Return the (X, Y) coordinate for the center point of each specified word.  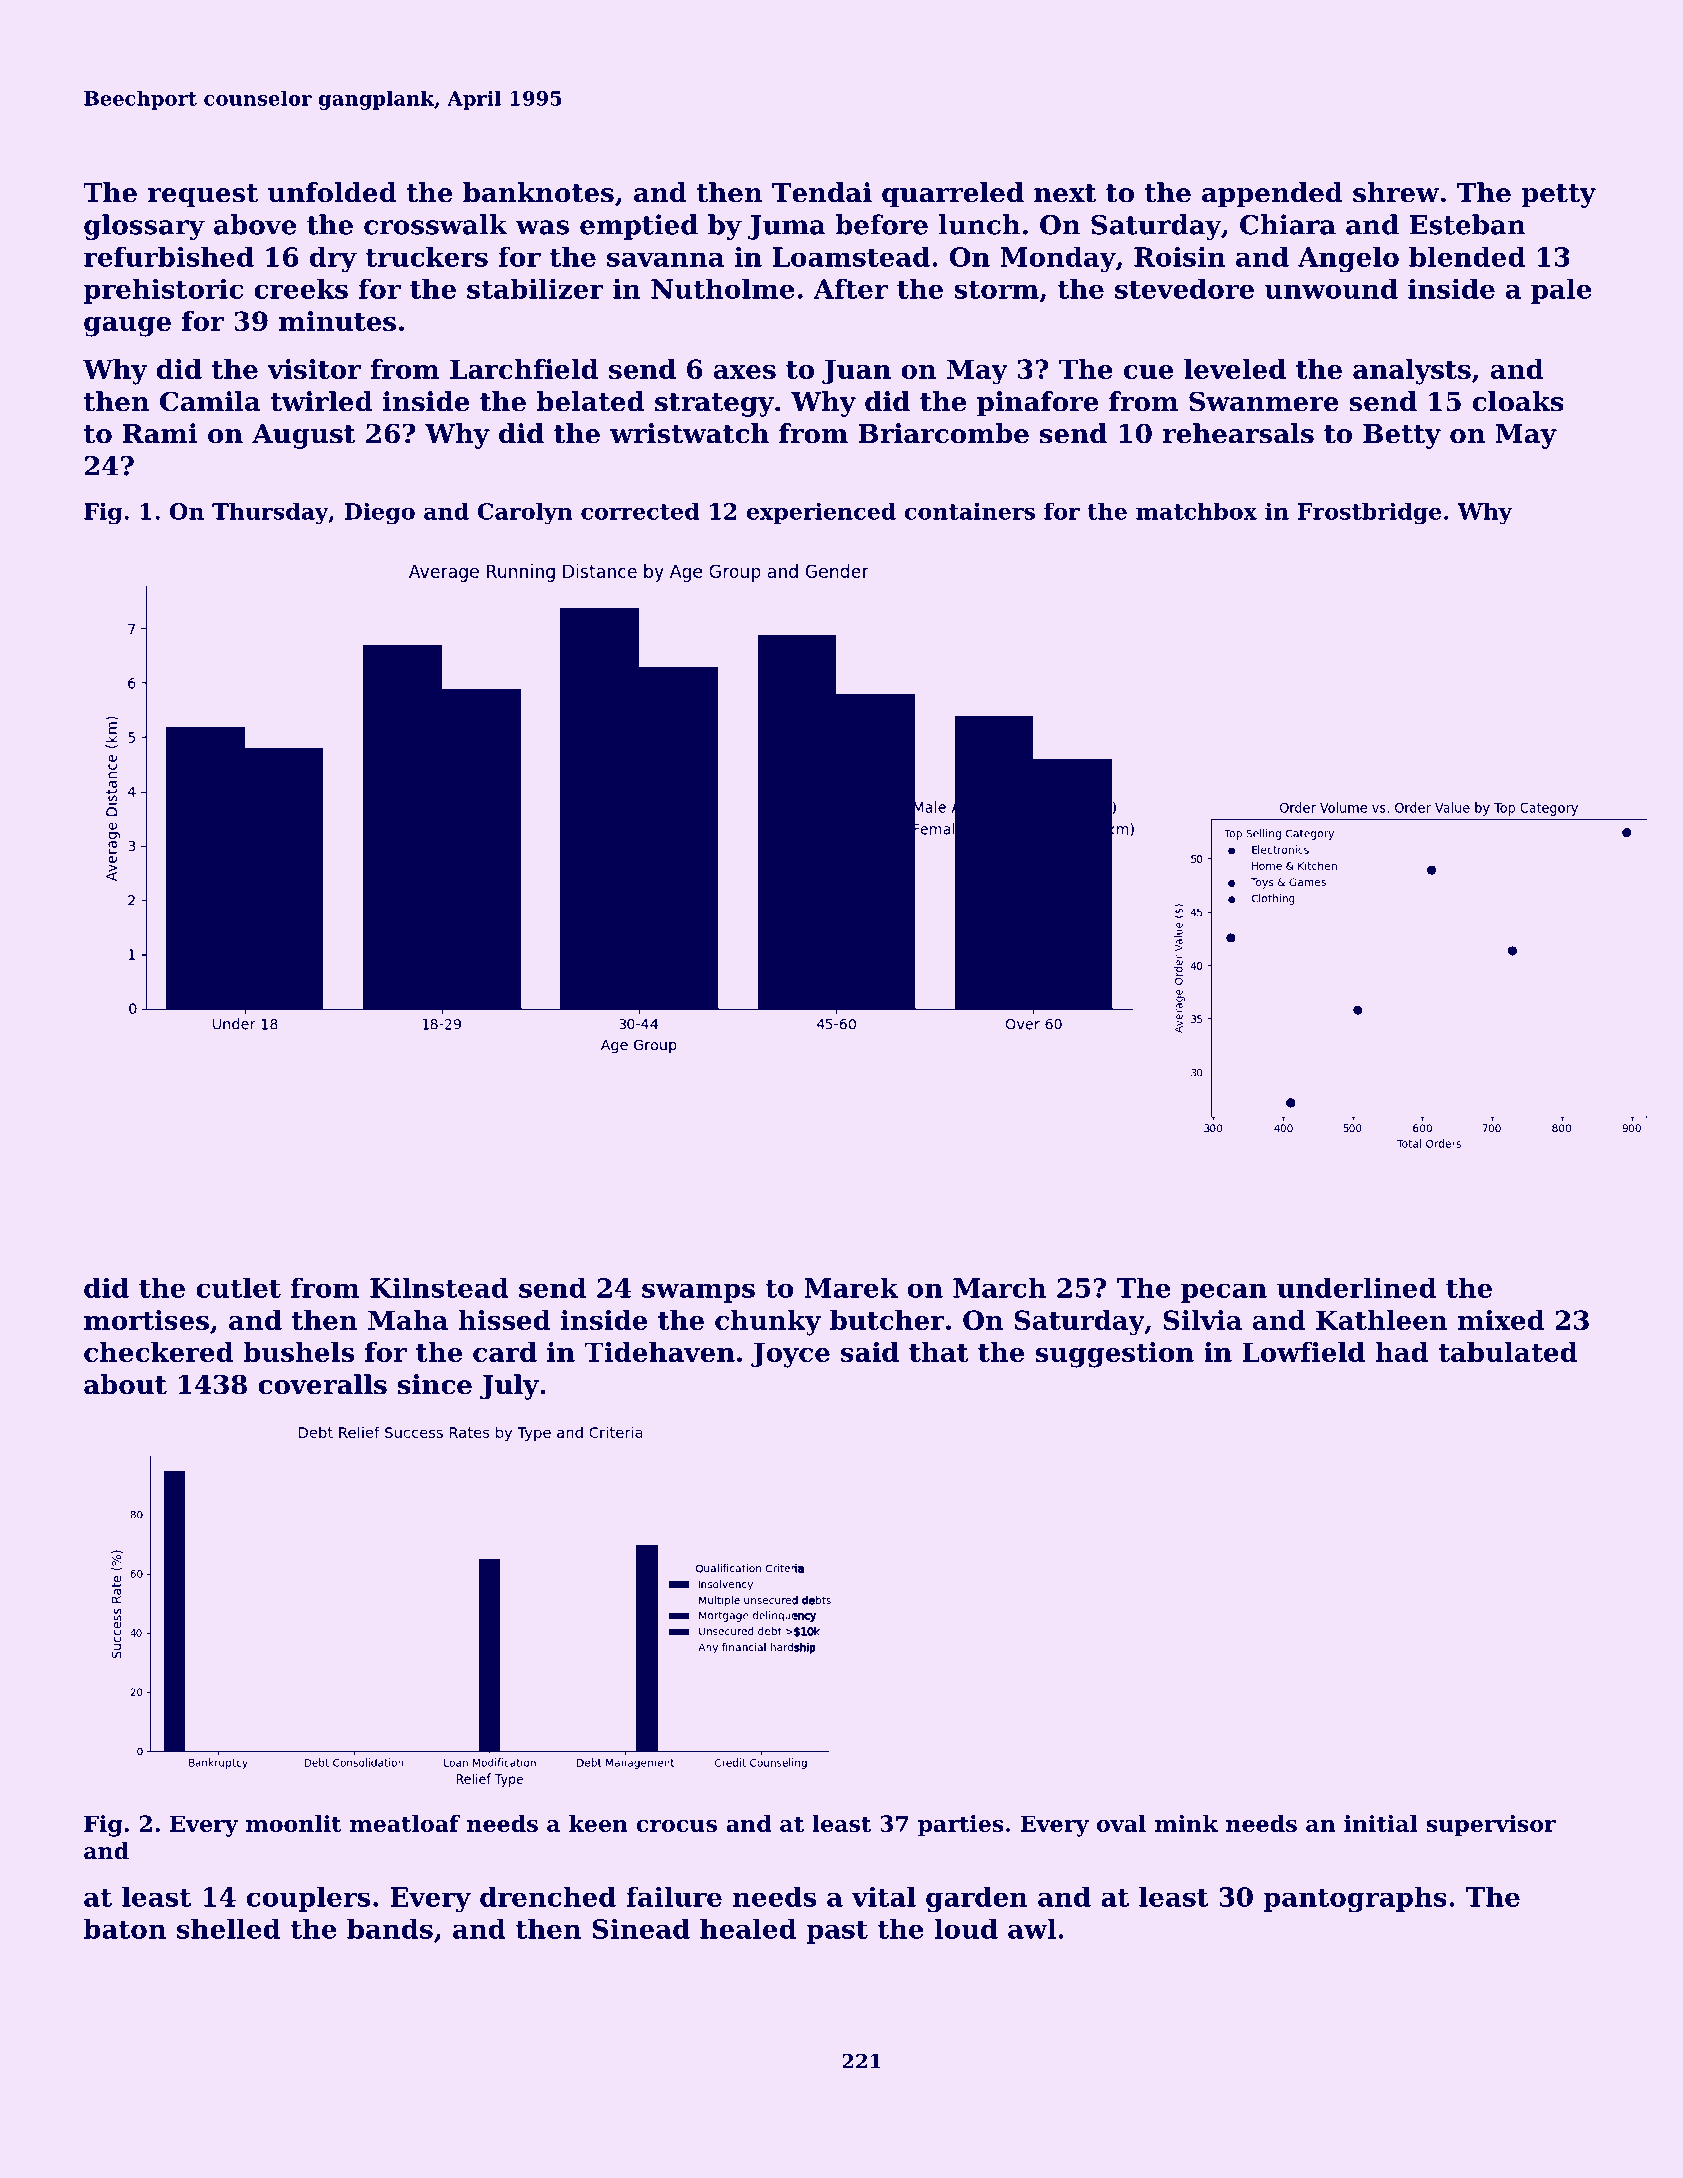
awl (1032, 1929)
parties (961, 1826)
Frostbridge (1370, 514)
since (435, 1384)
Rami (160, 433)
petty (1558, 196)
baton (125, 1929)
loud (966, 1929)
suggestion (1114, 1355)
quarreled (953, 195)
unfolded (332, 192)
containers (970, 511)
